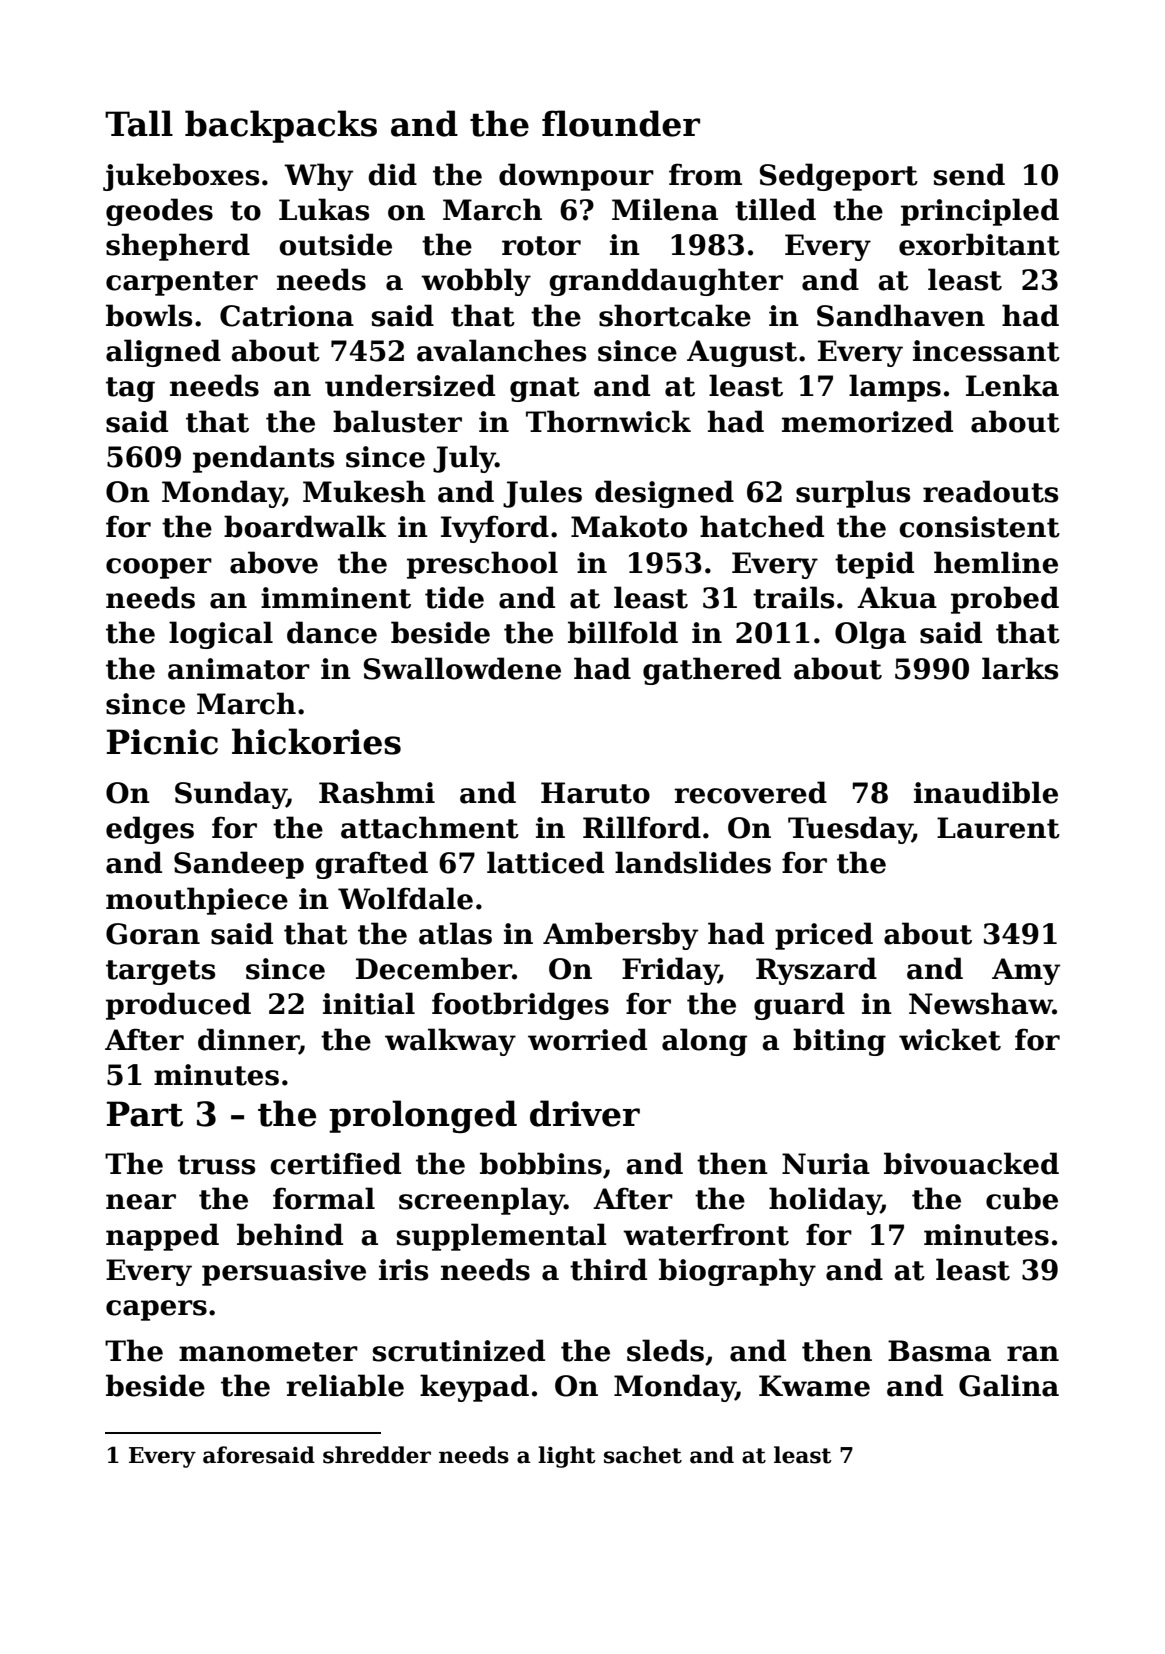 The width and height of the screenshot is (1165, 1654). I want to click on Makoto, so click(629, 526).
